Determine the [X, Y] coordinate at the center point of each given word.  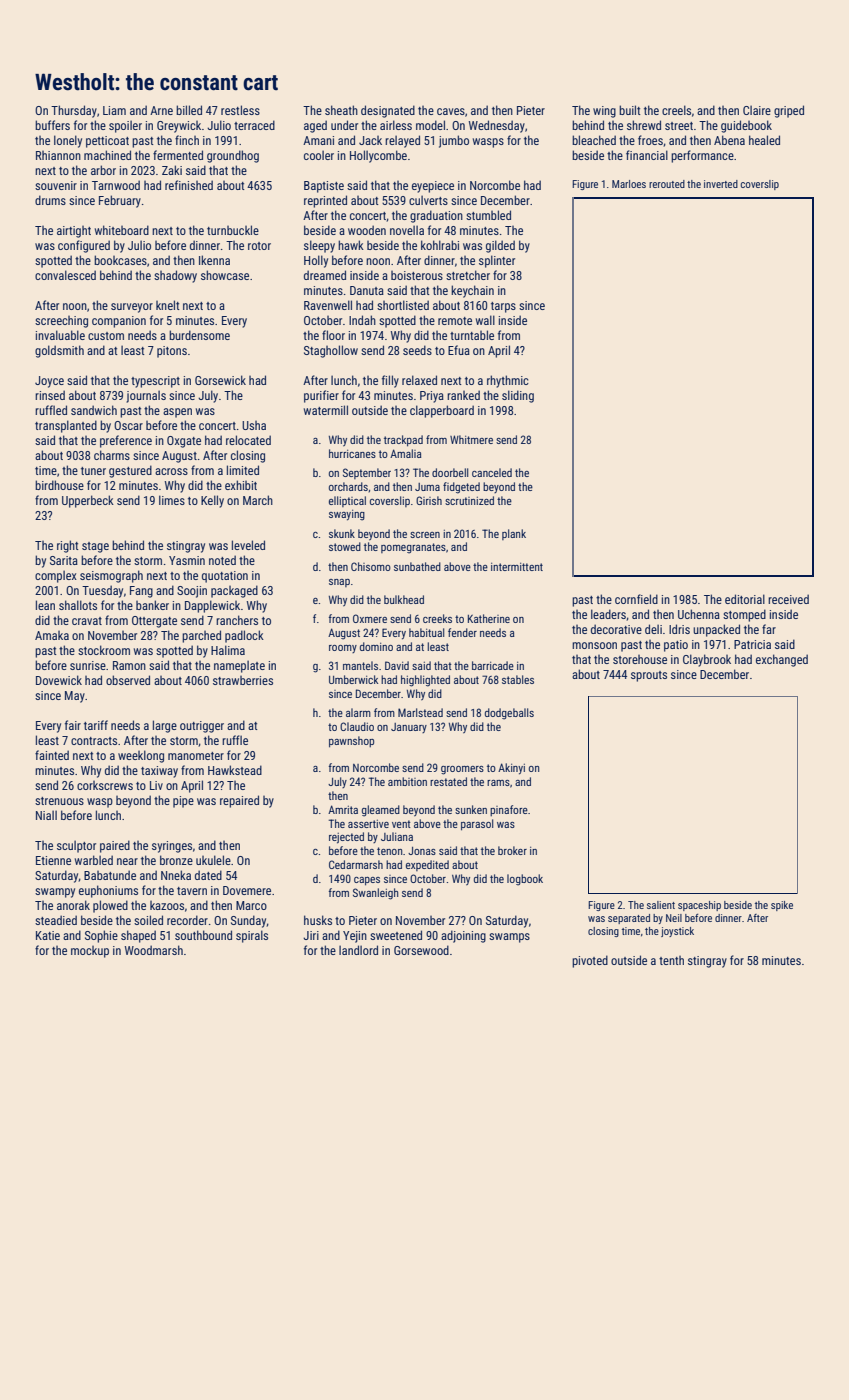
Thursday [74, 111]
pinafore [509, 811]
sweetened [396, 935]
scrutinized [469, 500]
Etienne [53, 860]
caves [451, 111]
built [630, 110]
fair [73, 725]
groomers [462, 770]
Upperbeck [88, 501]
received [788, 599]
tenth [671, 960]
